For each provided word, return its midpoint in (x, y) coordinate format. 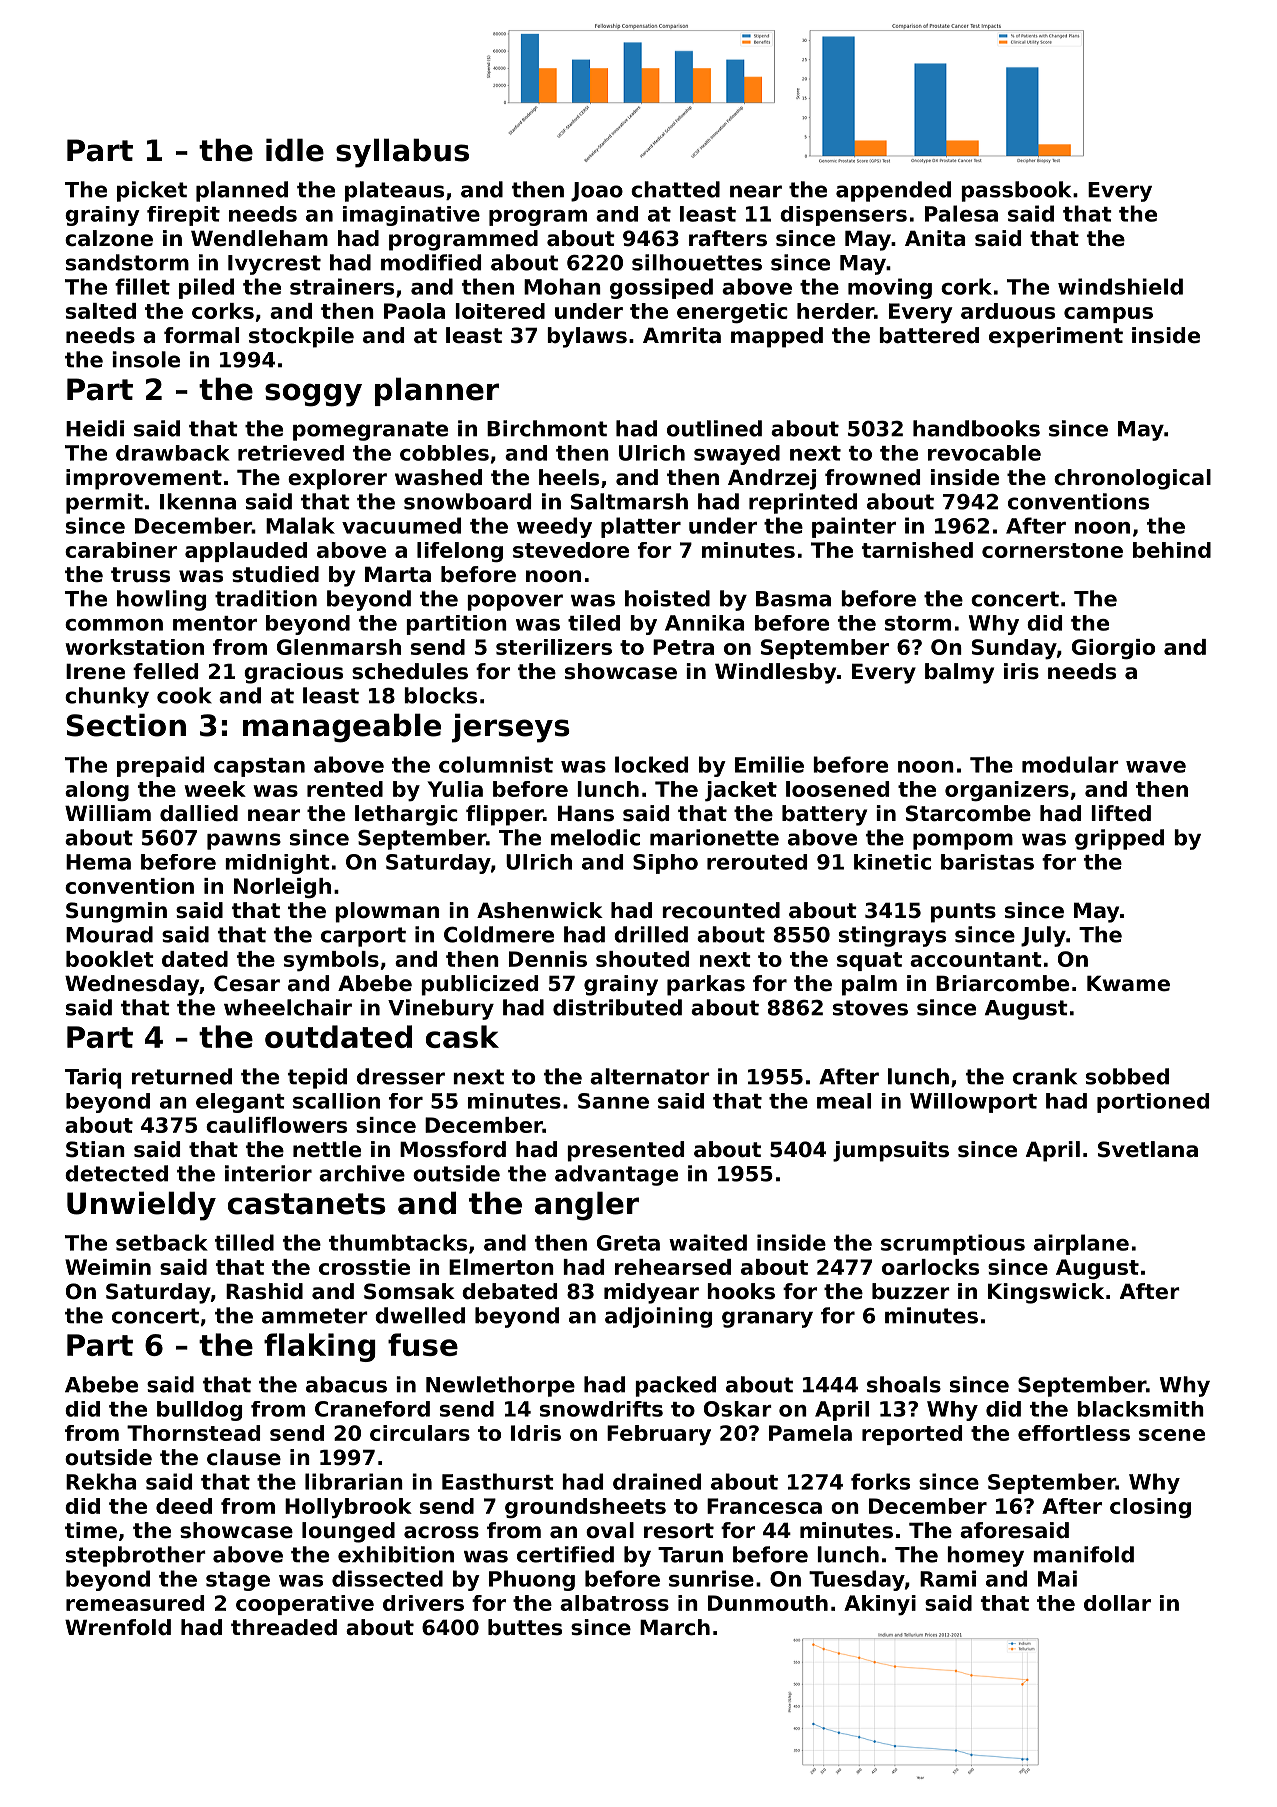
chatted (675, 189)
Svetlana (1148, 1149)
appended (893, 191)
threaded (284, 1627)
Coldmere (499, 934)
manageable (342, 728)
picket (152, 191)
